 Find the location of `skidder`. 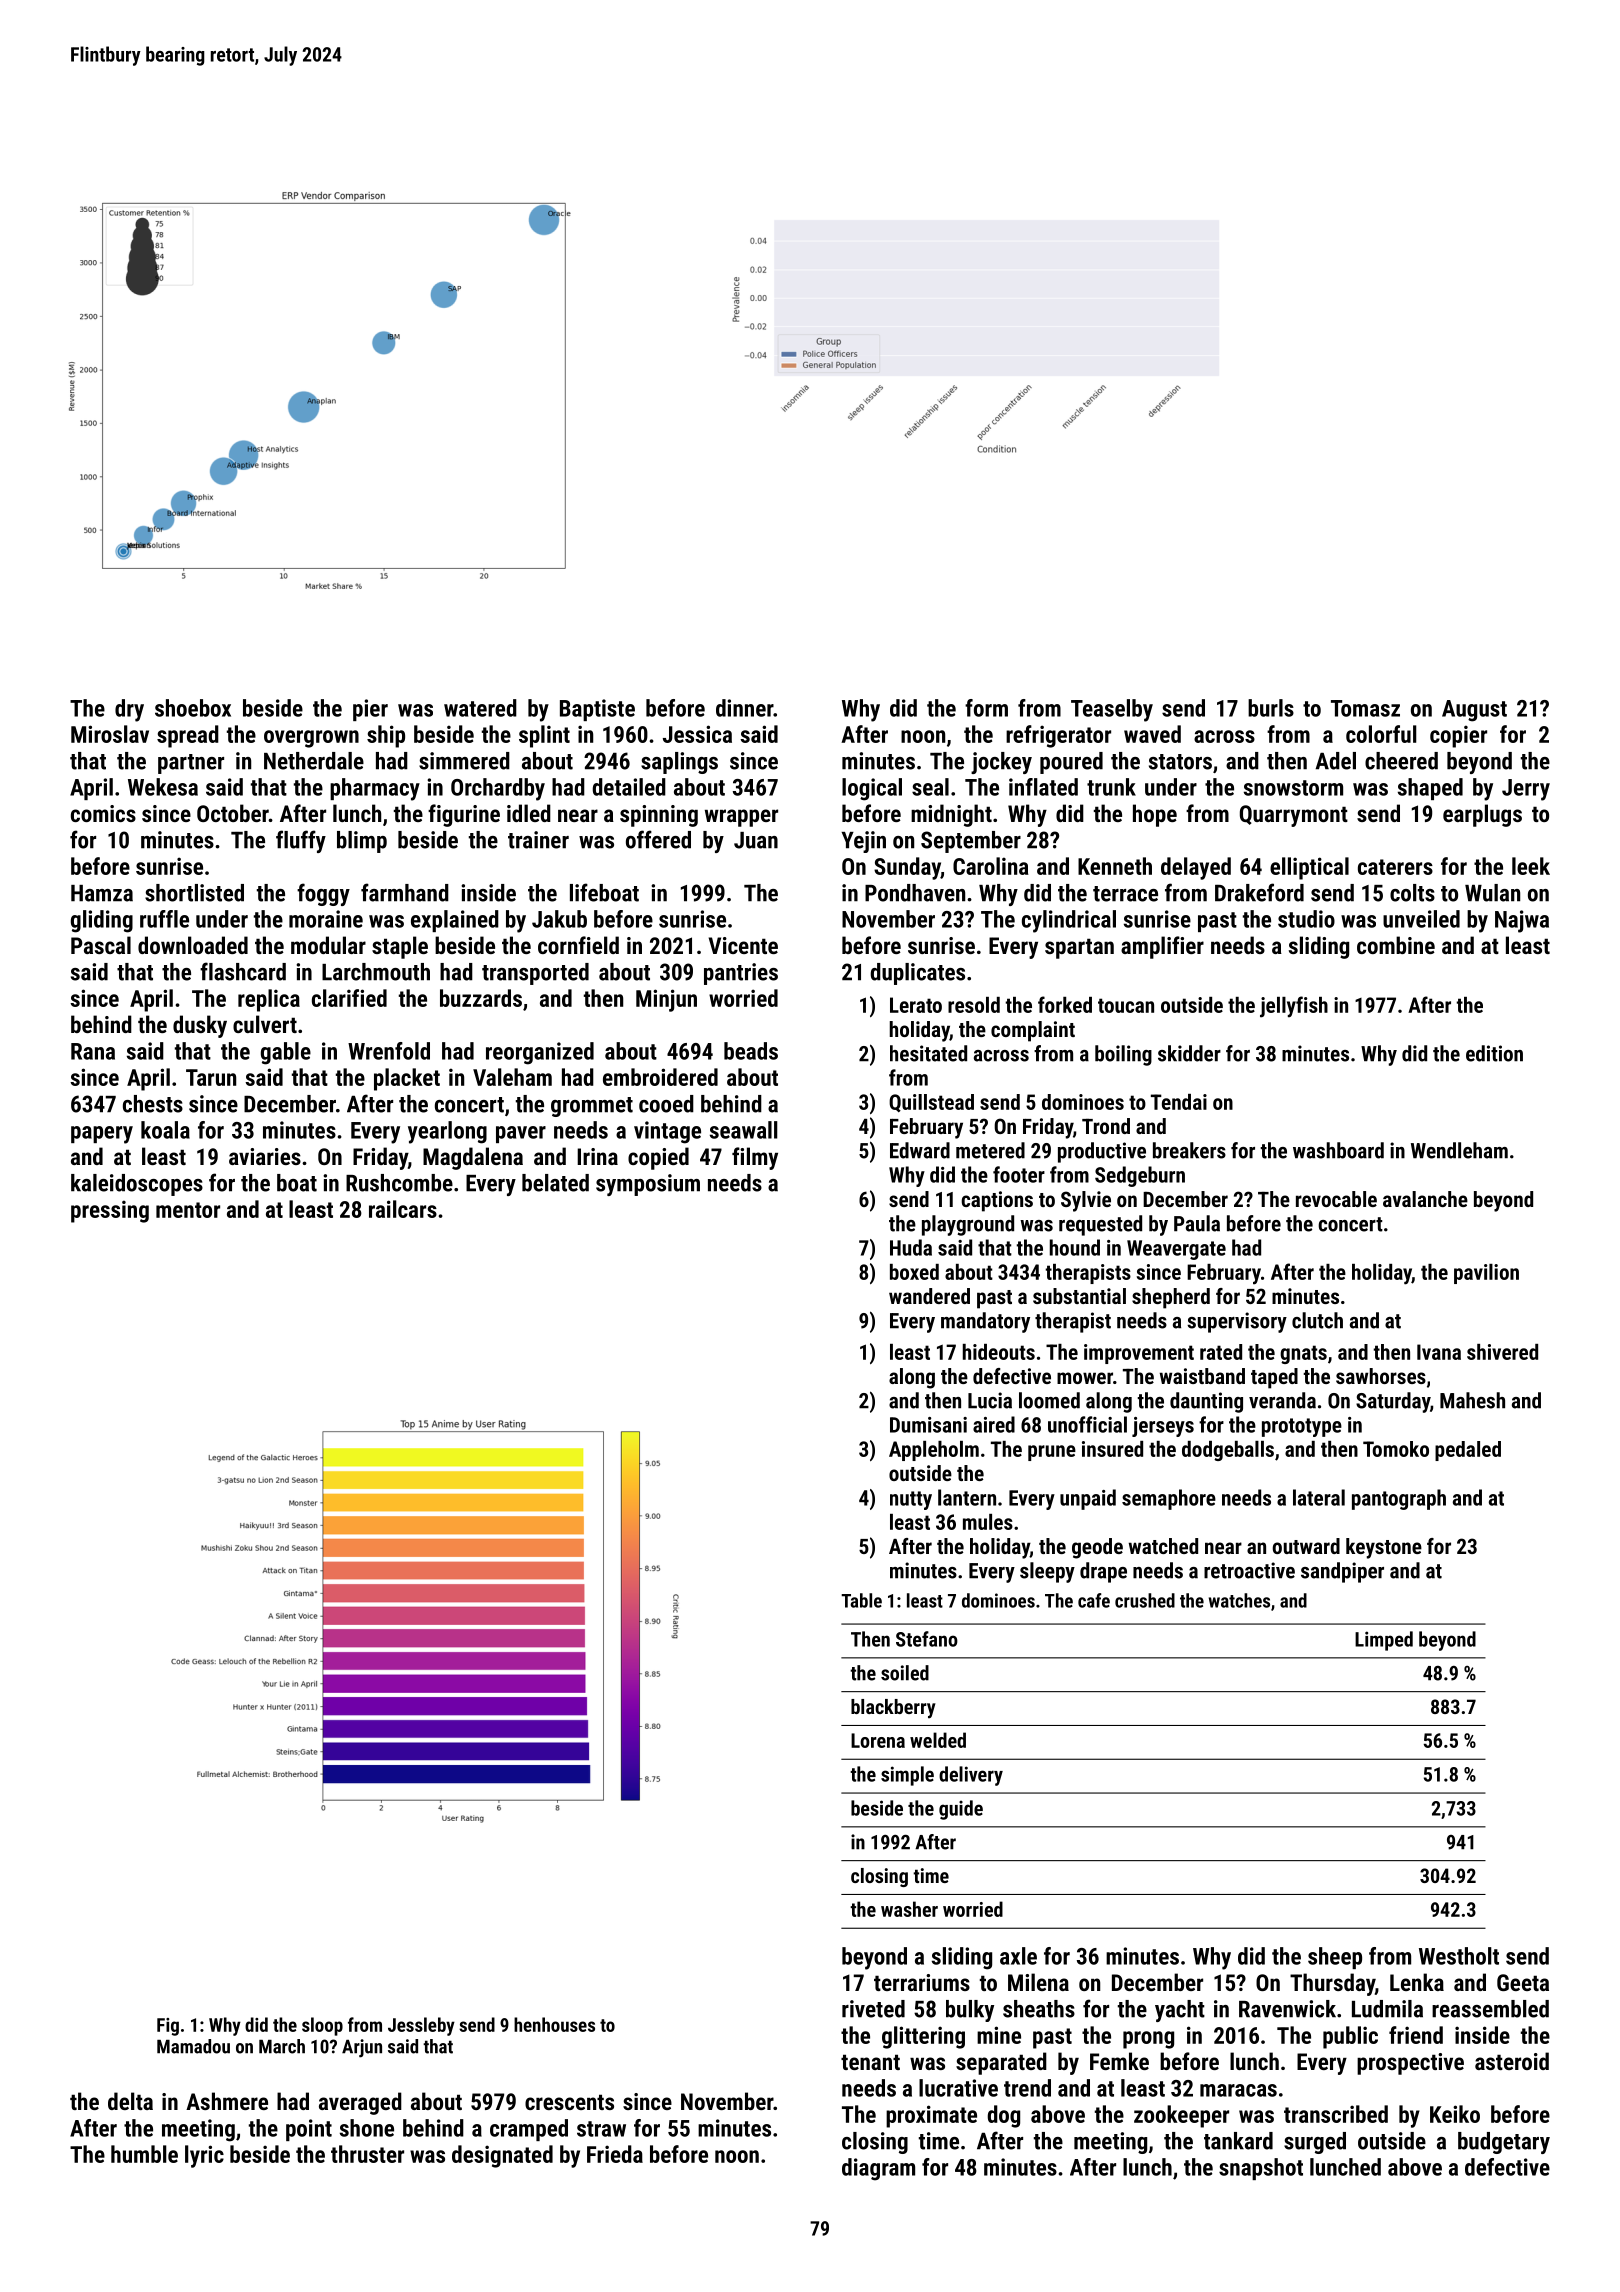

skidder is located at coordinates (1189, 1053).
